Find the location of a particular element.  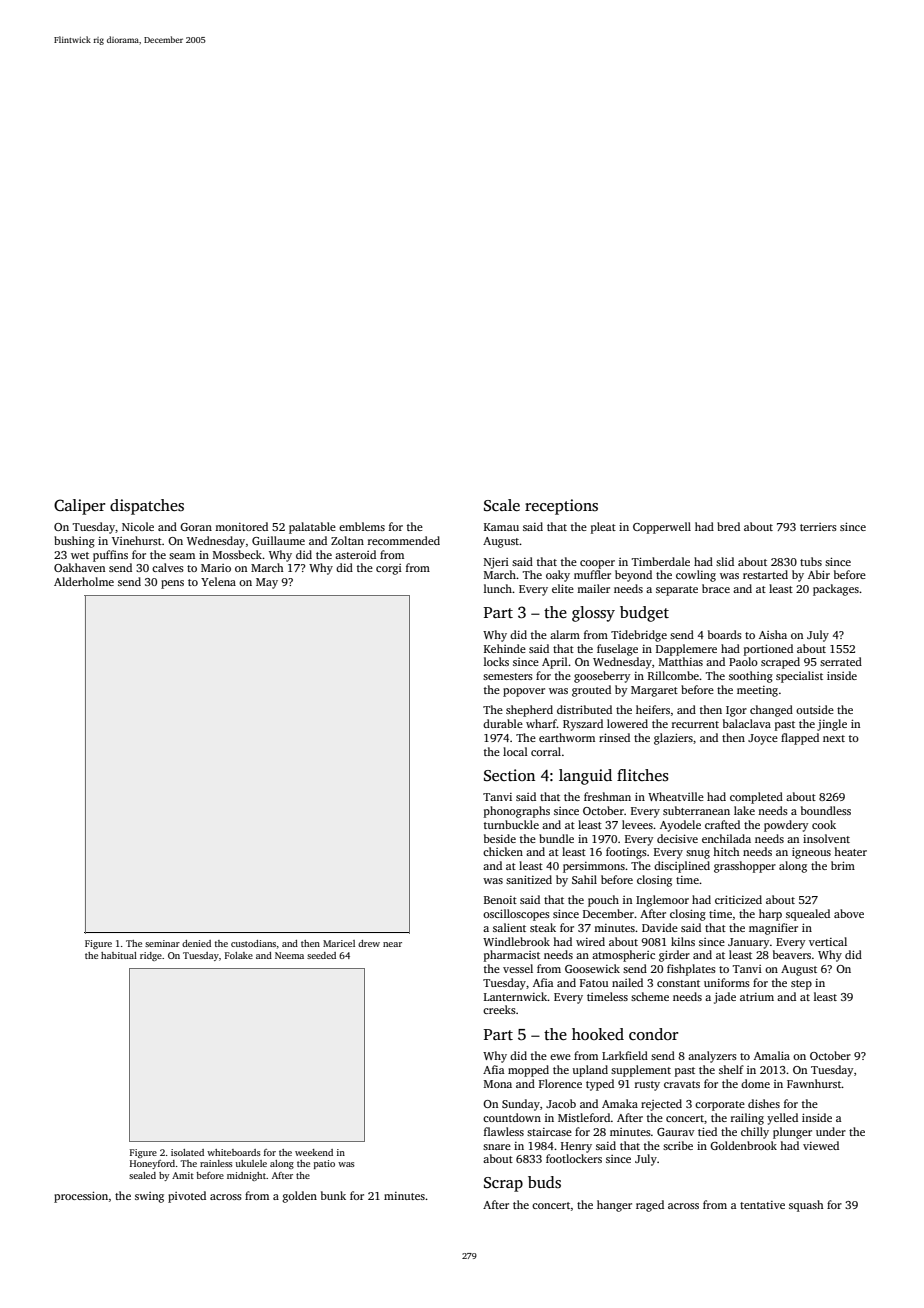

locks is located at coordinates (496, 661).
